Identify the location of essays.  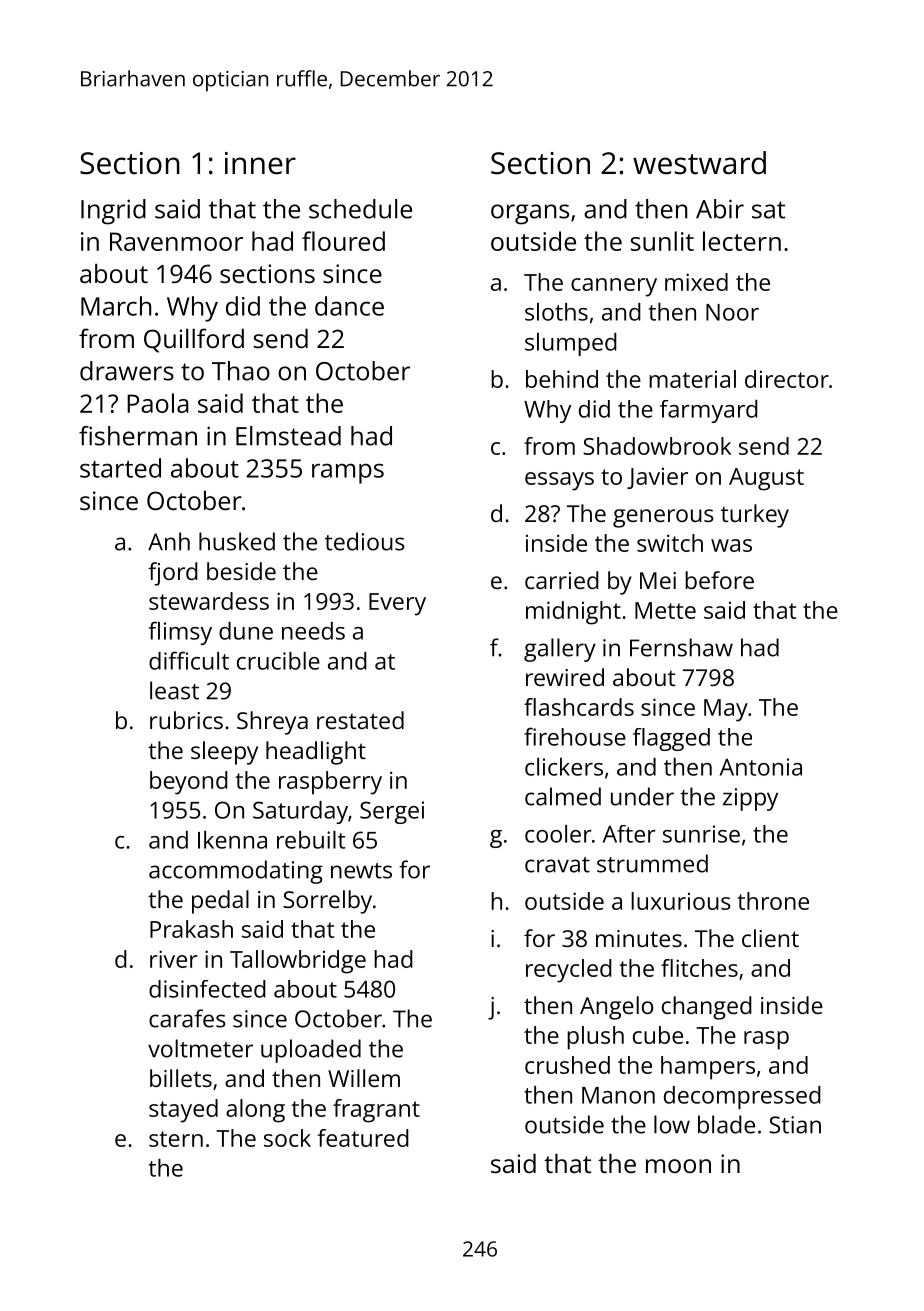
(559, 481).
